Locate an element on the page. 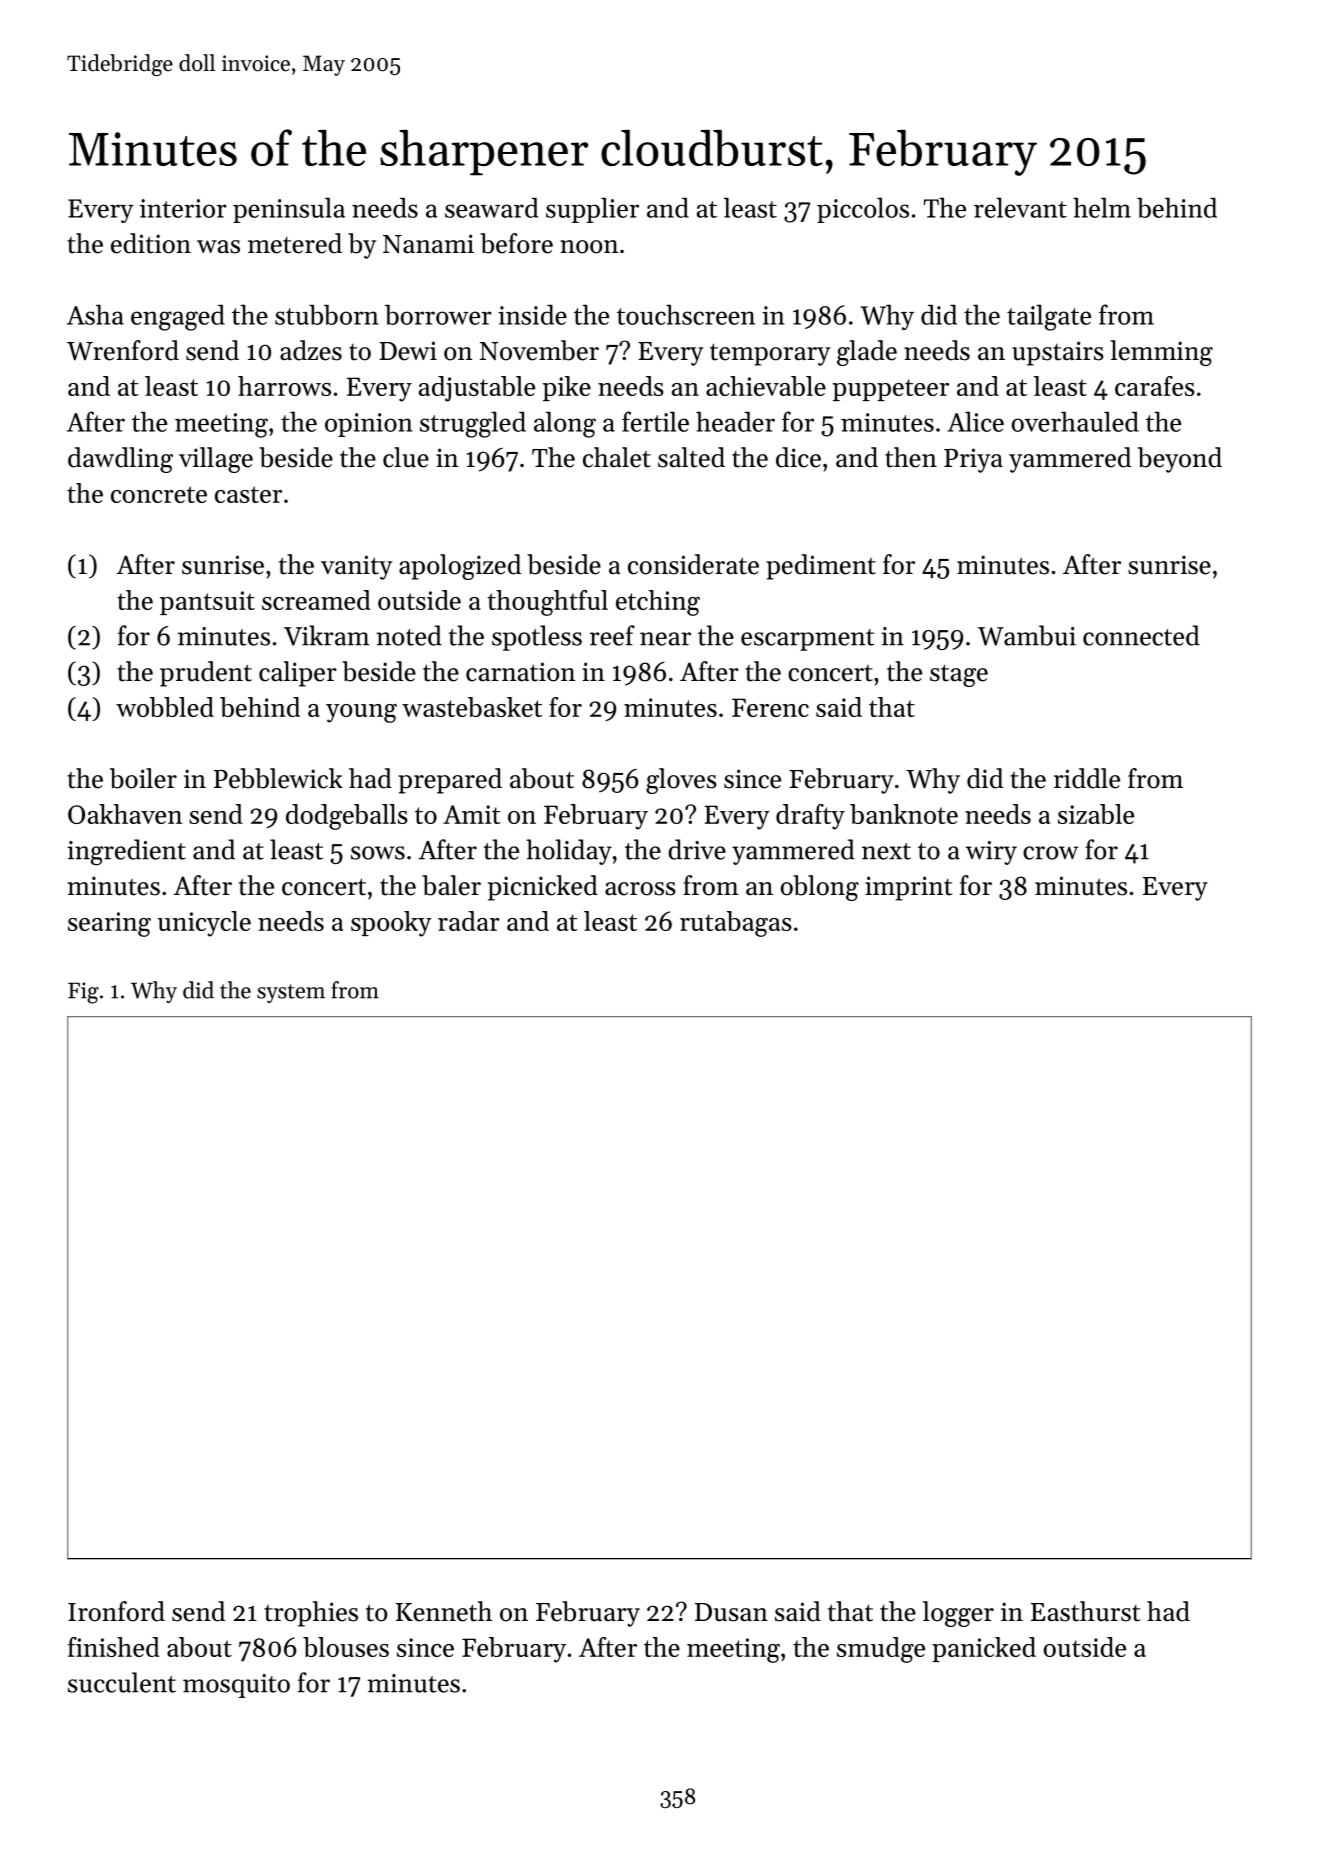 The height and width of the page is (1865, 1319). relevant is located at coordinates (1020, 207).
